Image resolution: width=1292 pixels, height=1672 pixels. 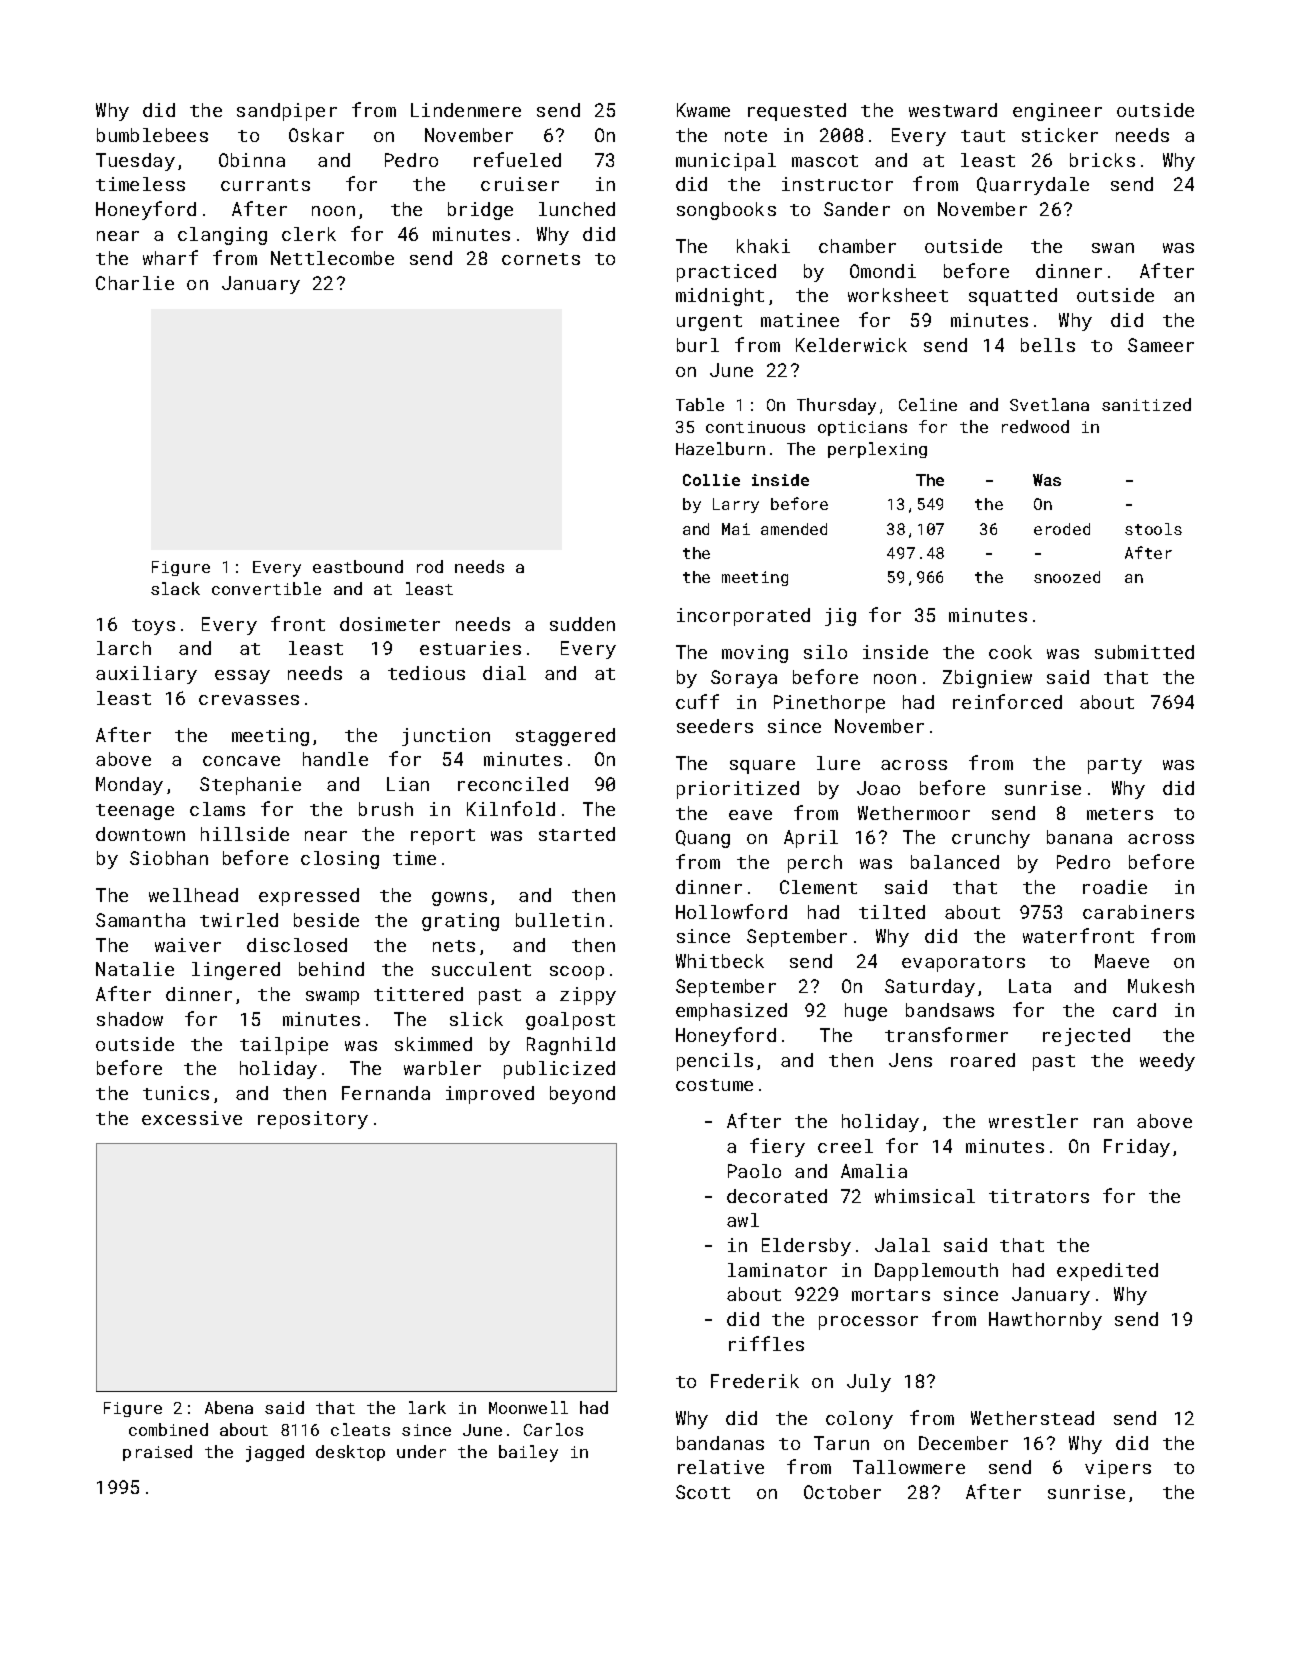 What do you see at coordinates (466, 110) in the screenshot?
I see `Lindenmere` at bounding box center [466, 110].
